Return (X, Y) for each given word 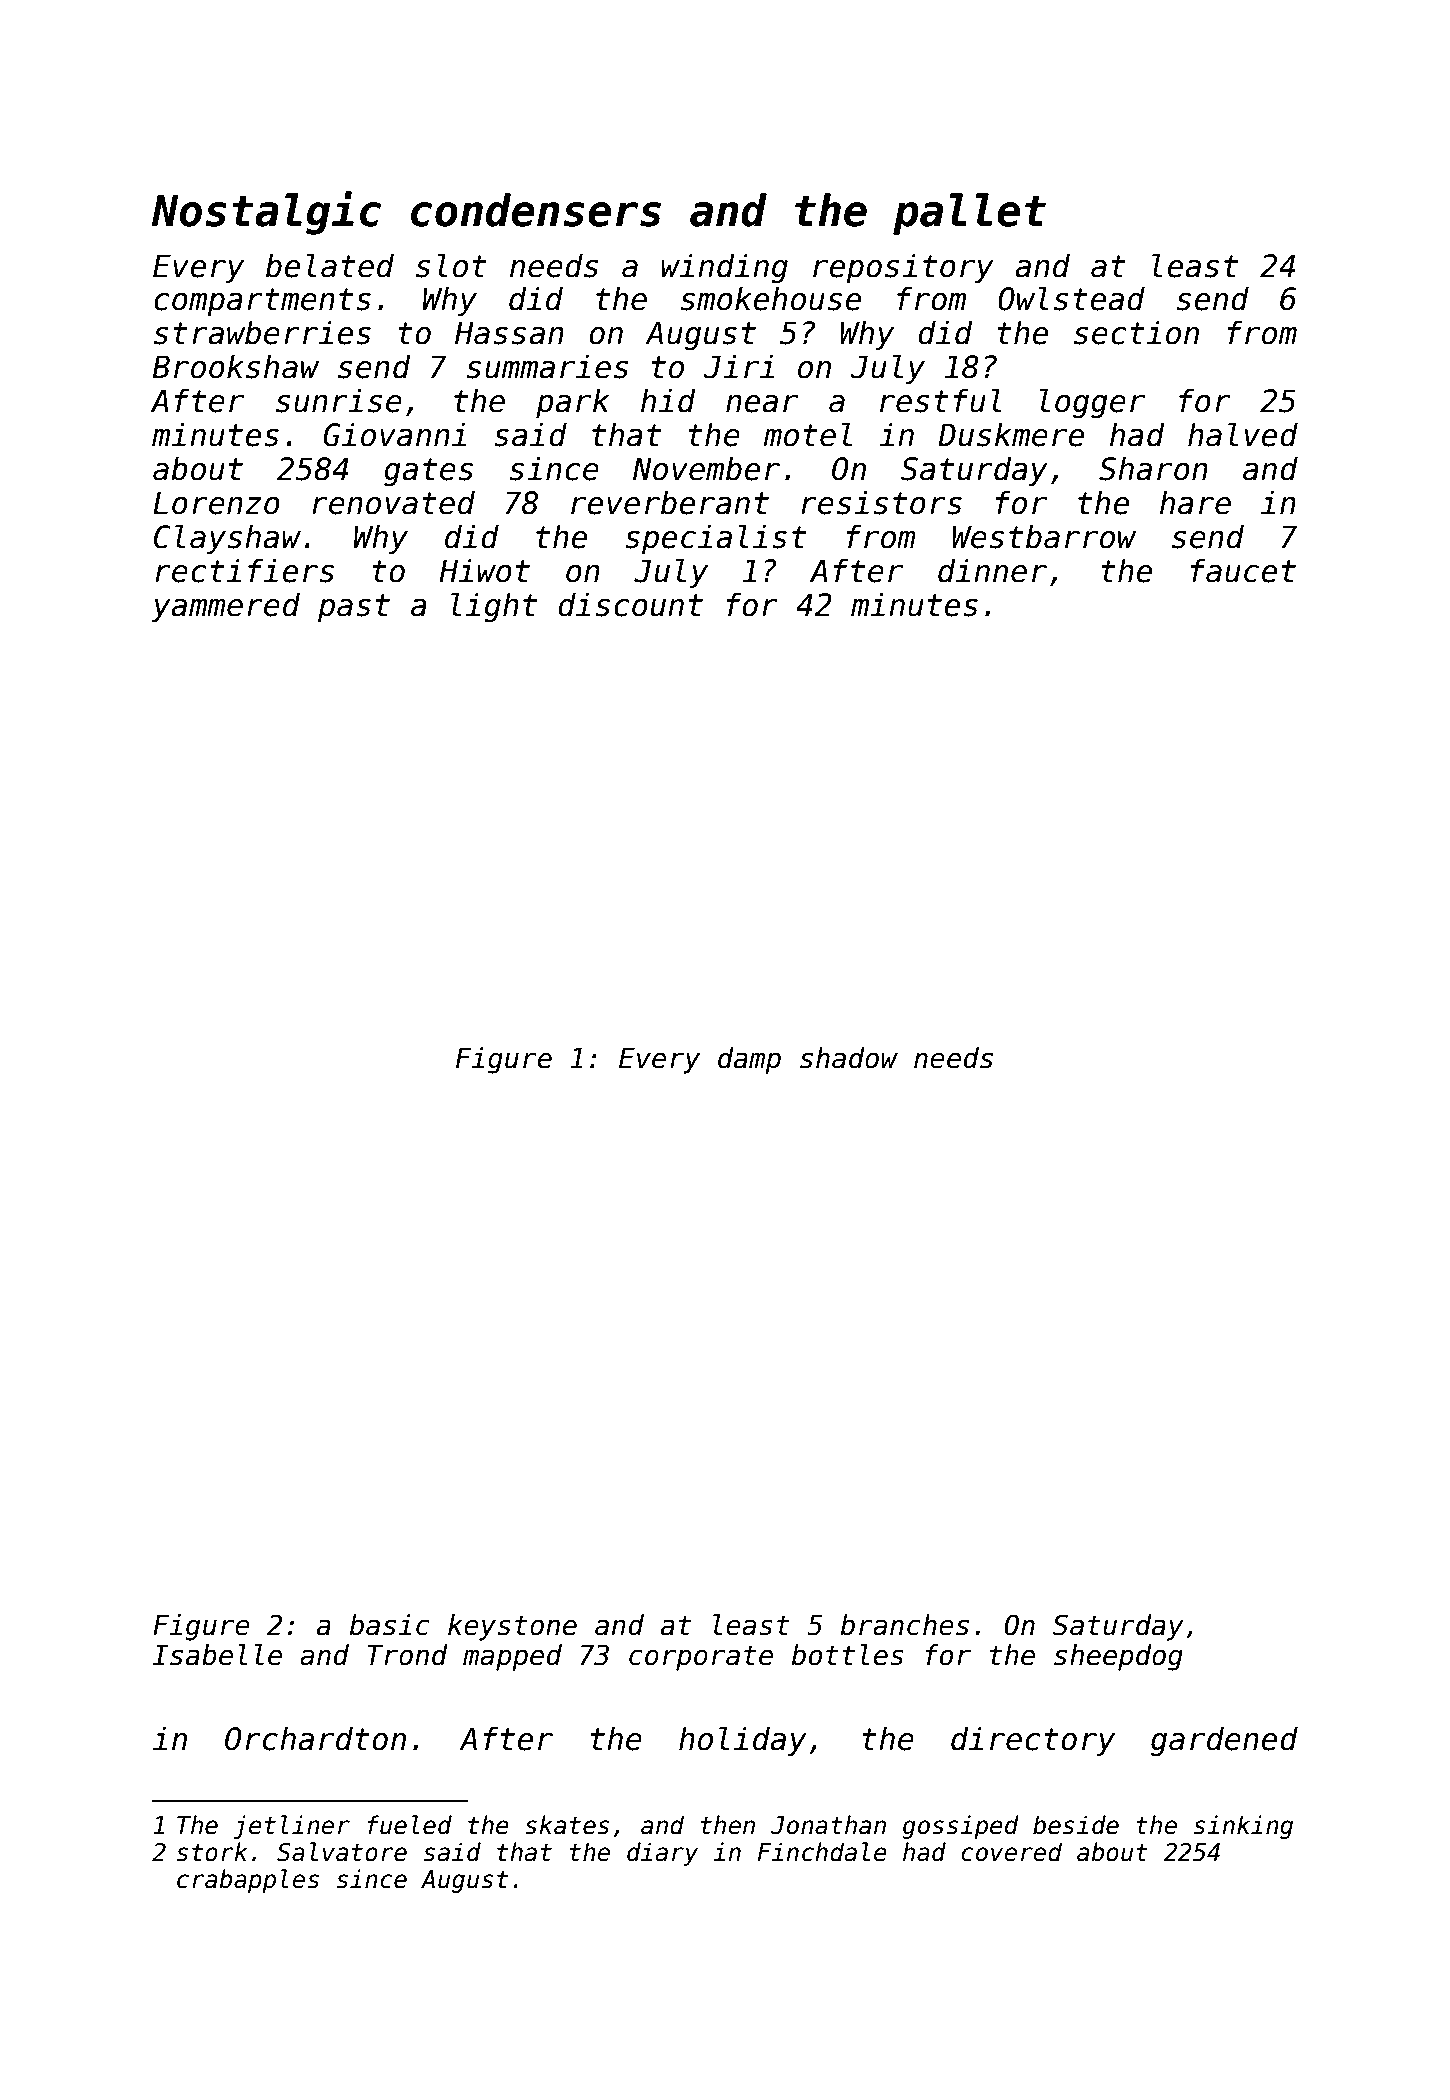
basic (390, 1625)
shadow (849, 1058)
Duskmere (1011, 434)
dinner (992, 570)
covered (1012, 1852)
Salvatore (342, 1852)
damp (749, 1060)
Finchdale (822, 1852)
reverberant (670, 502)
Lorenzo (216, 503)
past (354, 608)
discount (630, 604)
